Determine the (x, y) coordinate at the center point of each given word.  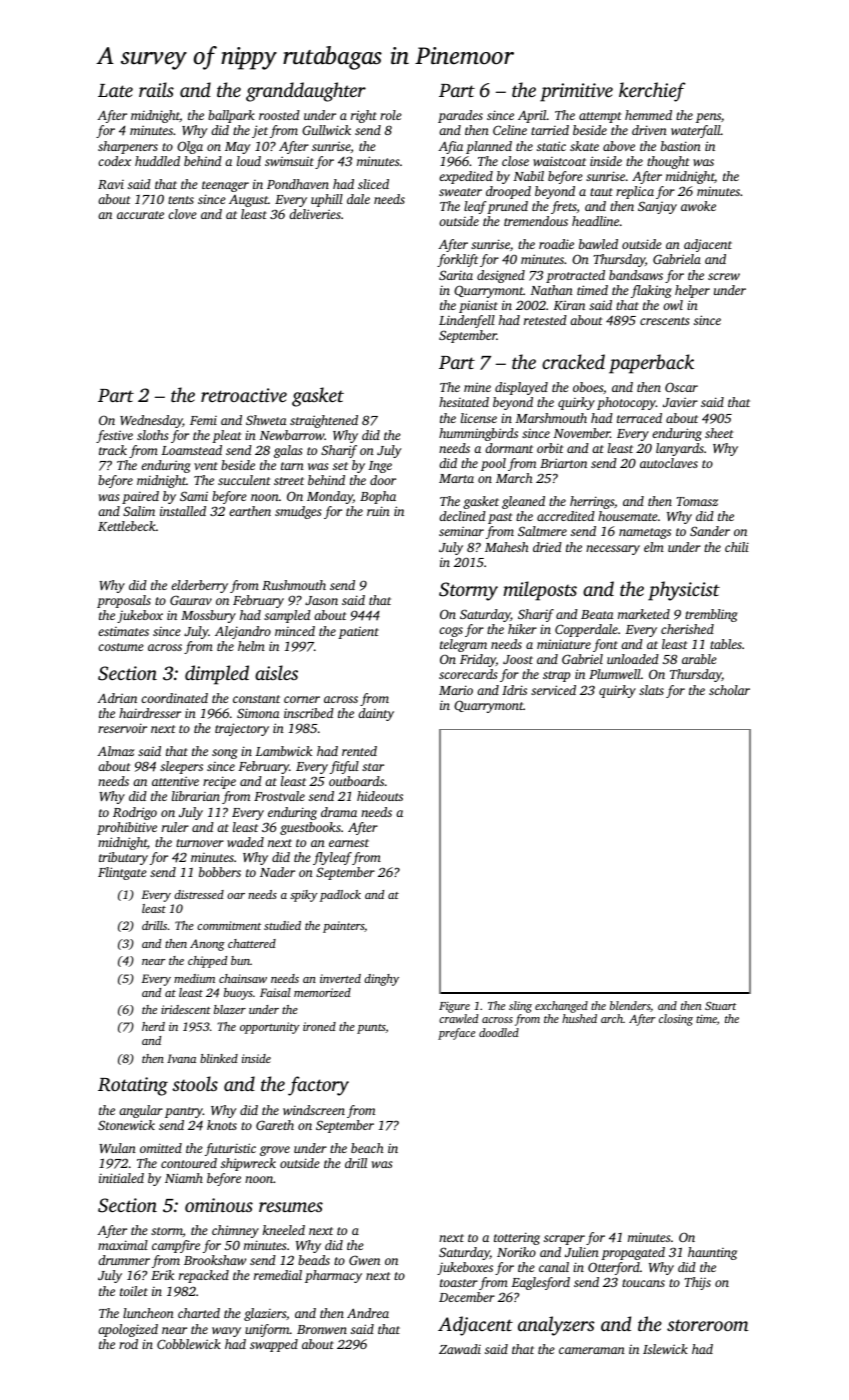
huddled (157, 161)
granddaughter (306, 92)
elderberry (199, 586)
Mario (456, 690)
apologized (128, 1330)
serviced (553, 690)
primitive (576, 92)
